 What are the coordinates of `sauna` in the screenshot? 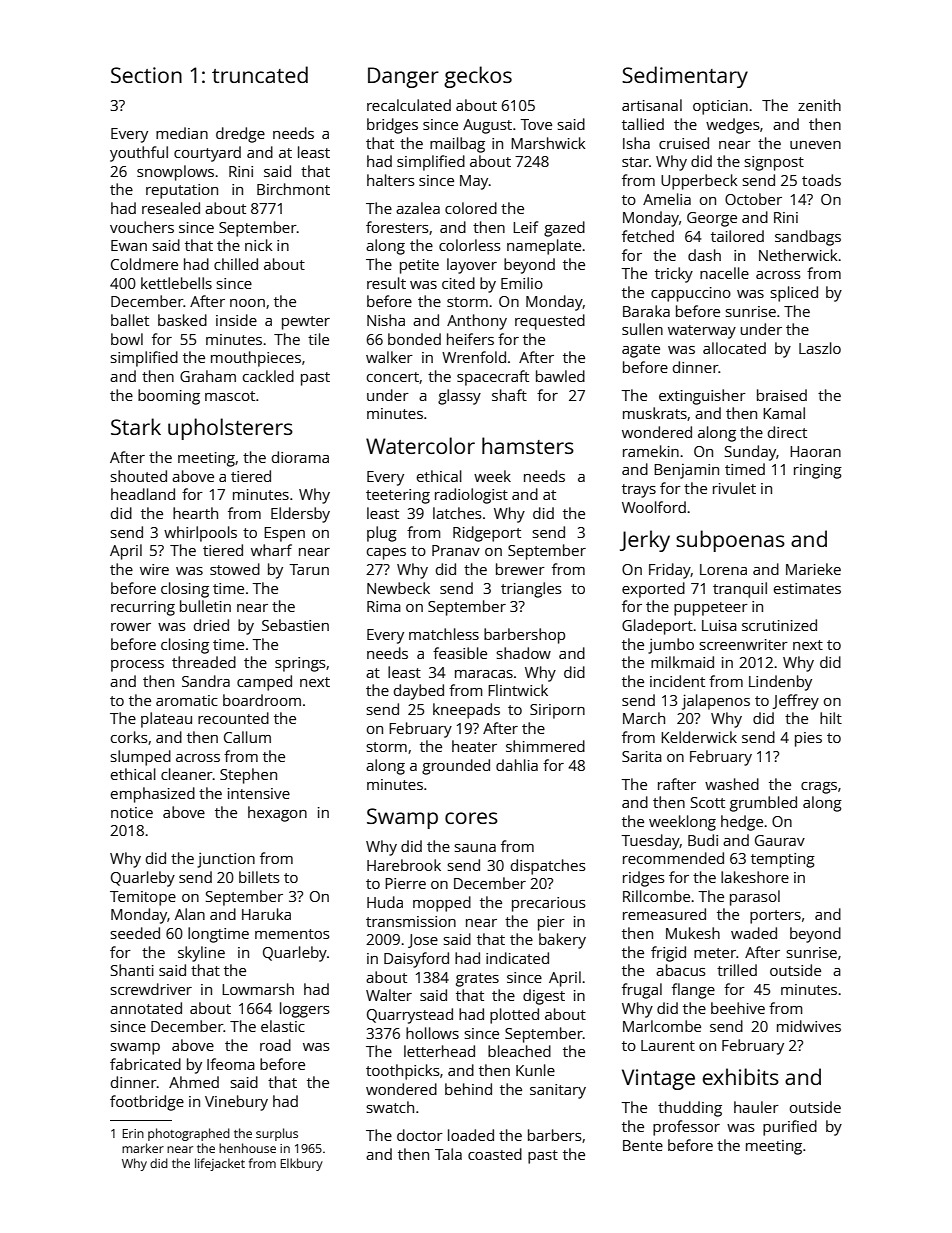 It's located at (475, 848).
